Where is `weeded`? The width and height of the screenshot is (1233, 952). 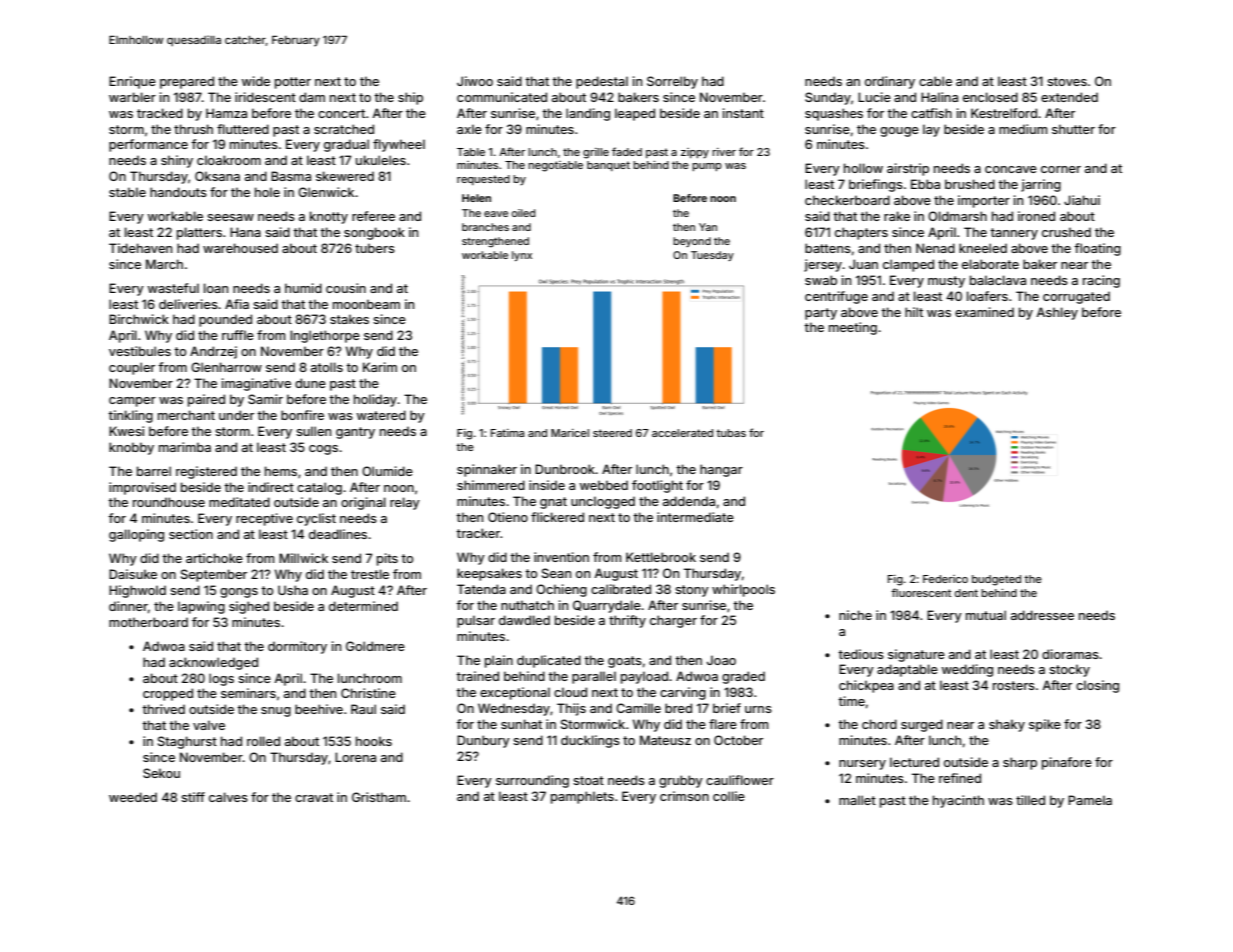 weeded is located at coordinates (133, 797).
